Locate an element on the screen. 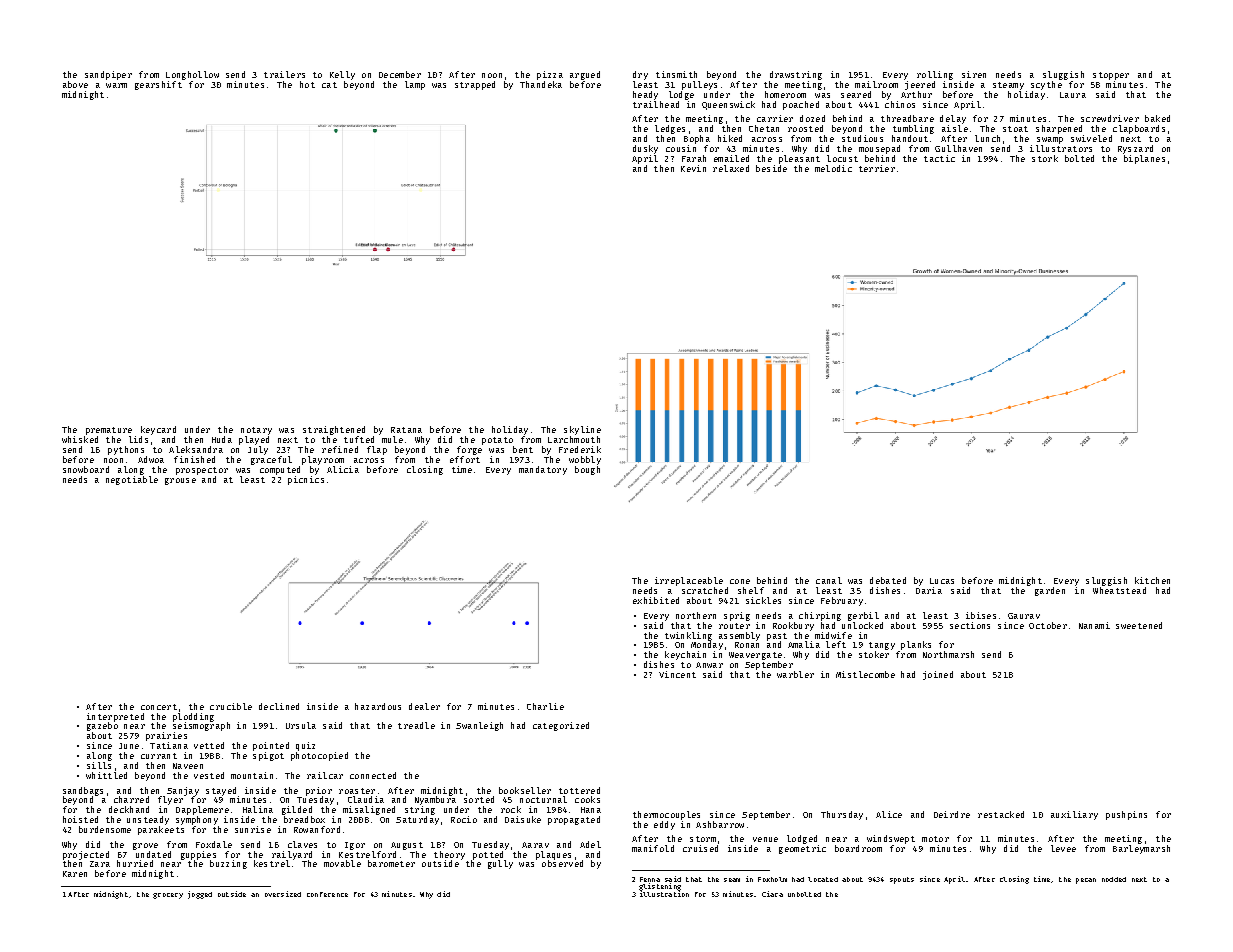 This screenshot has height=952, width=1233. Longhollow is located at coordinates (192, 75).
